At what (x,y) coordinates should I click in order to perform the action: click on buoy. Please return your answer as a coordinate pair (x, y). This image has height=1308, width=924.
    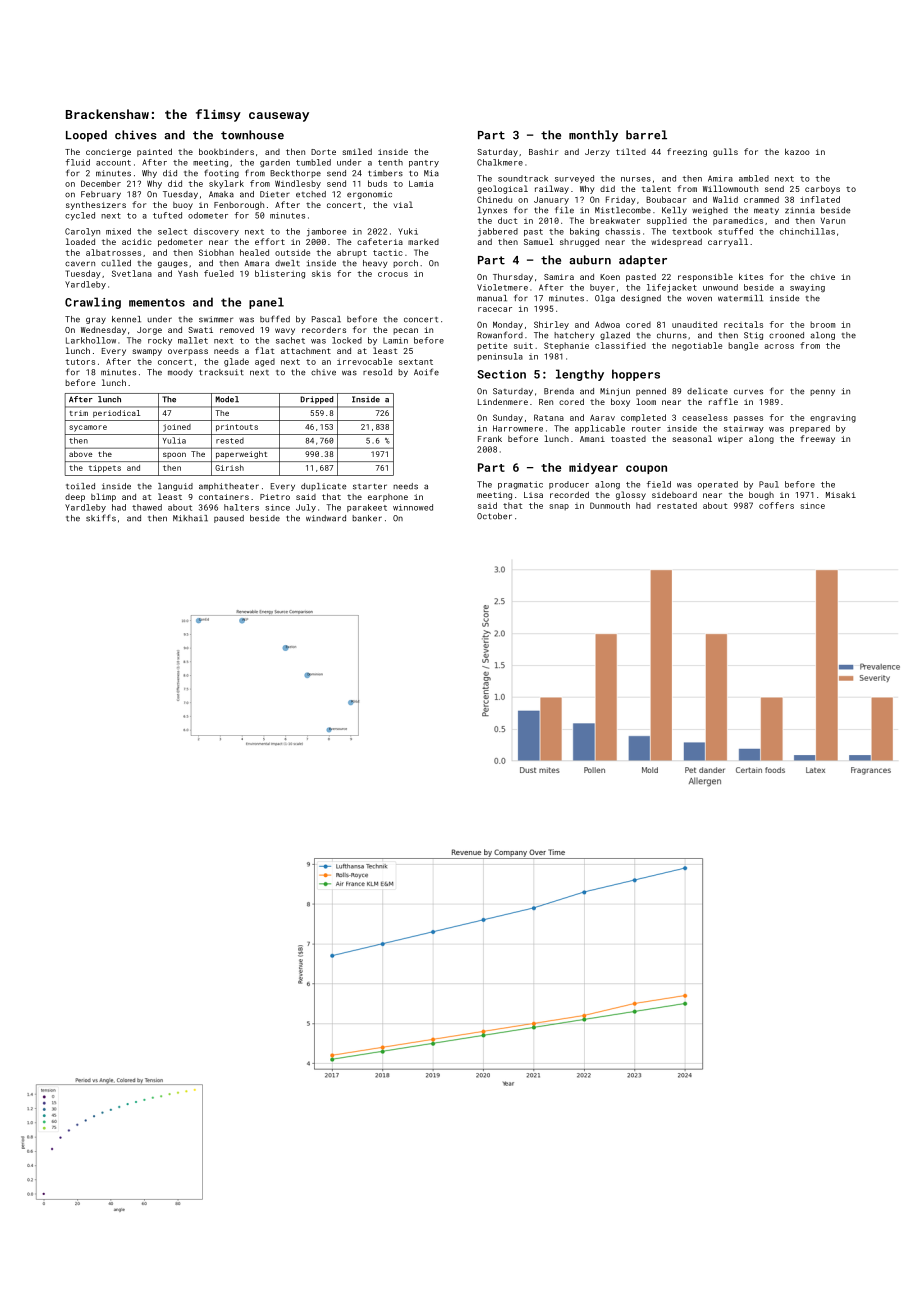
    Looking at the image, I should click on (183, 206).
